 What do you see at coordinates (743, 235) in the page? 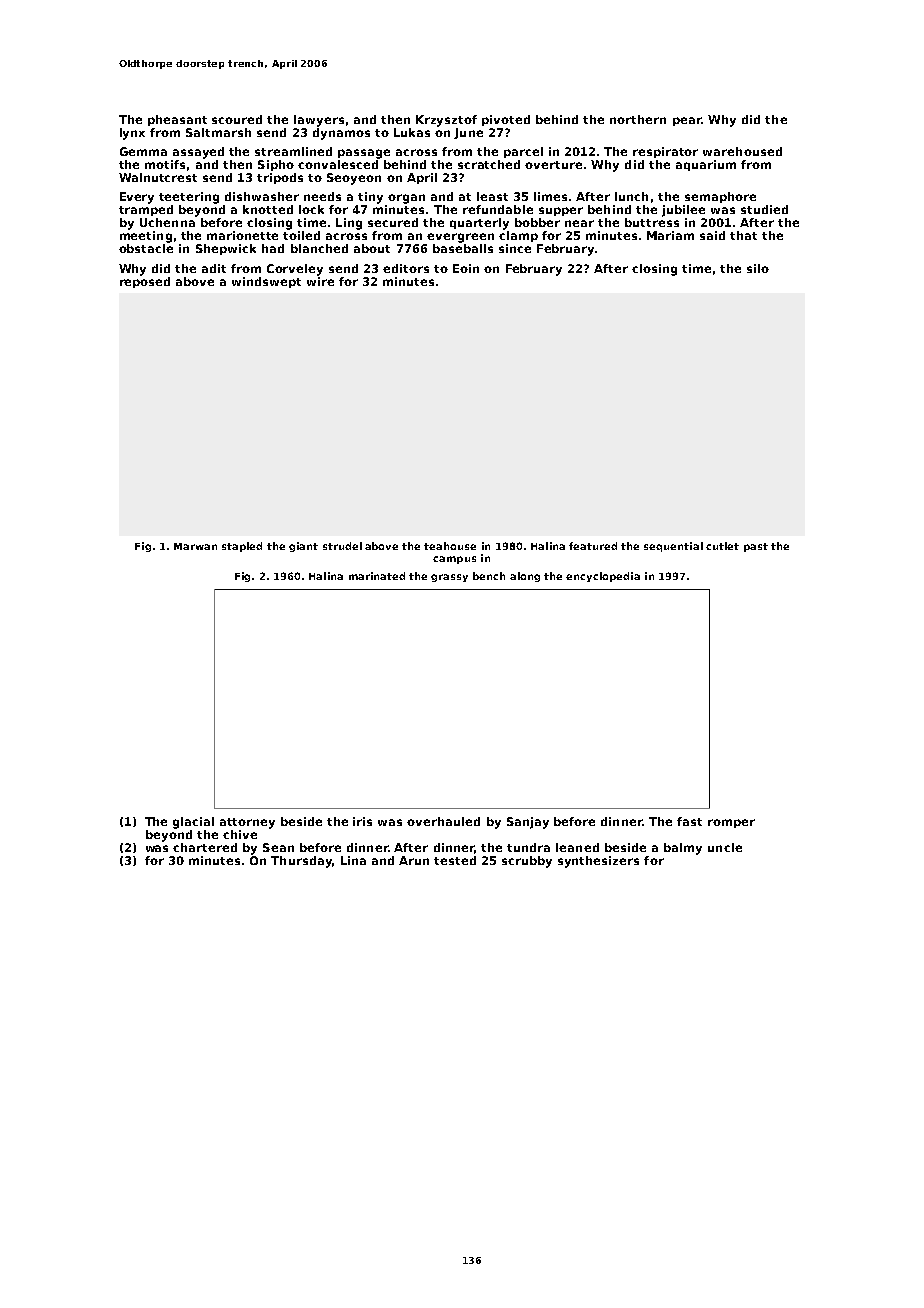
I see `that` at bounding box center [743, 235].
